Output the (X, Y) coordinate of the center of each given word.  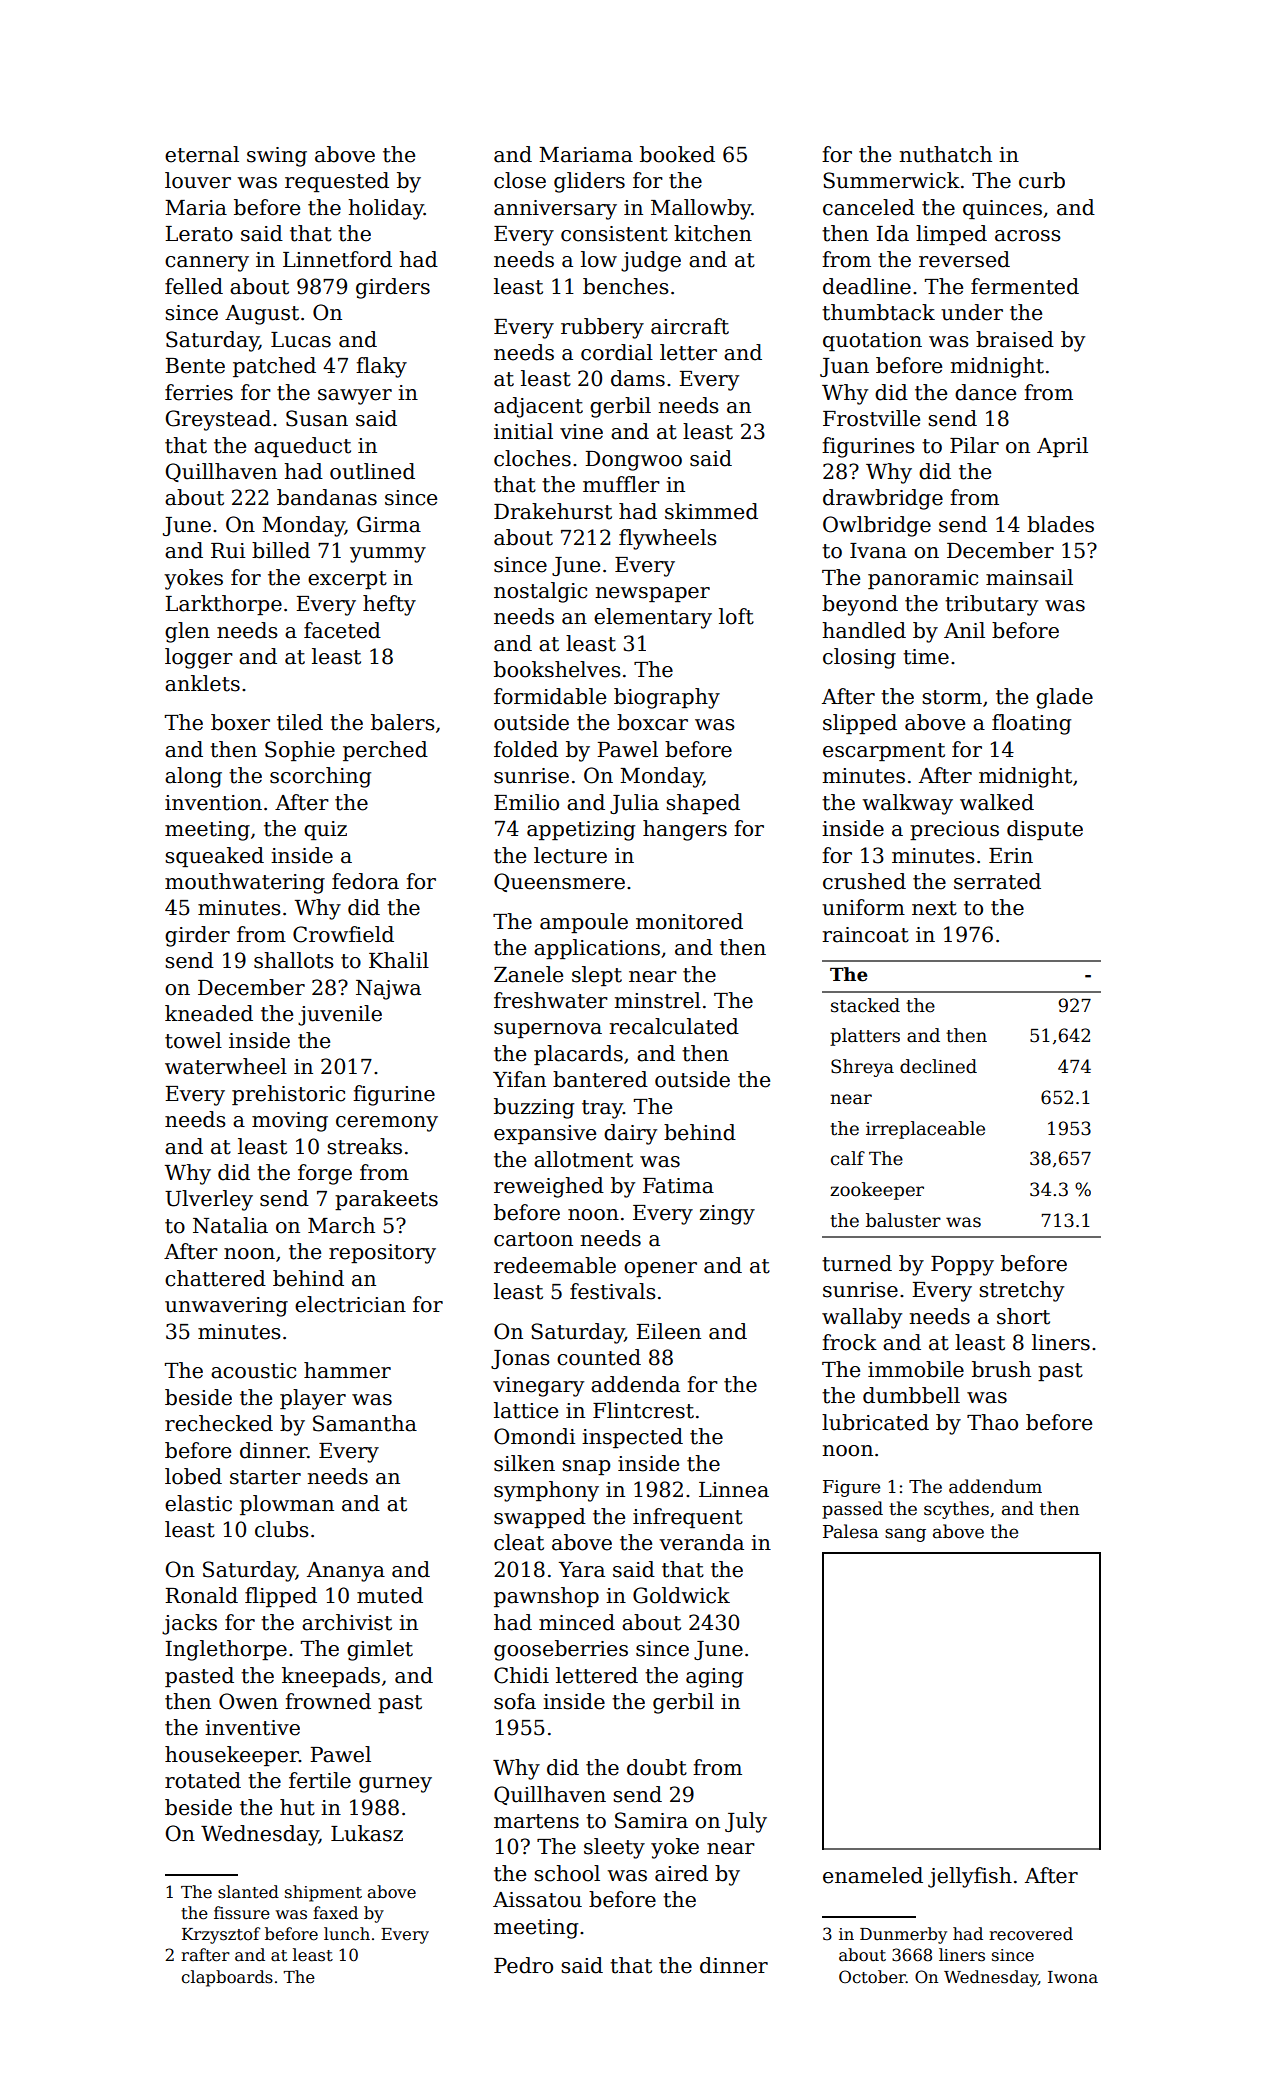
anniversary (555, 210)
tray (602, 1109)
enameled (873, 1875)
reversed (964, 259)
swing (277, 157)
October (872, 1977)
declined (938, 1066)
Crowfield (343, 934)
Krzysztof (221, 1935)
